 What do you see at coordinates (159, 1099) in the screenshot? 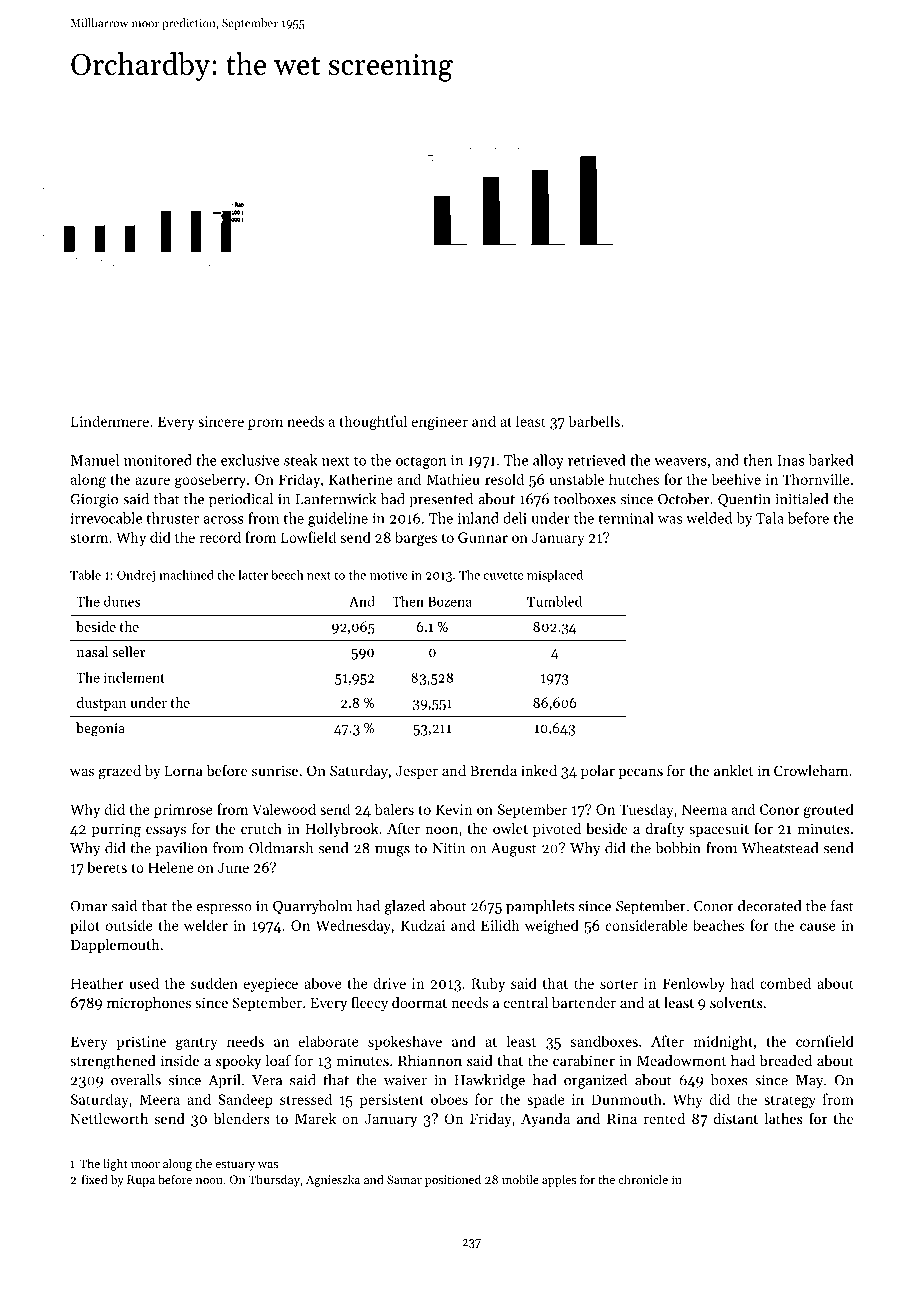
I see `Meera` at bounding box center [159, 1099].
